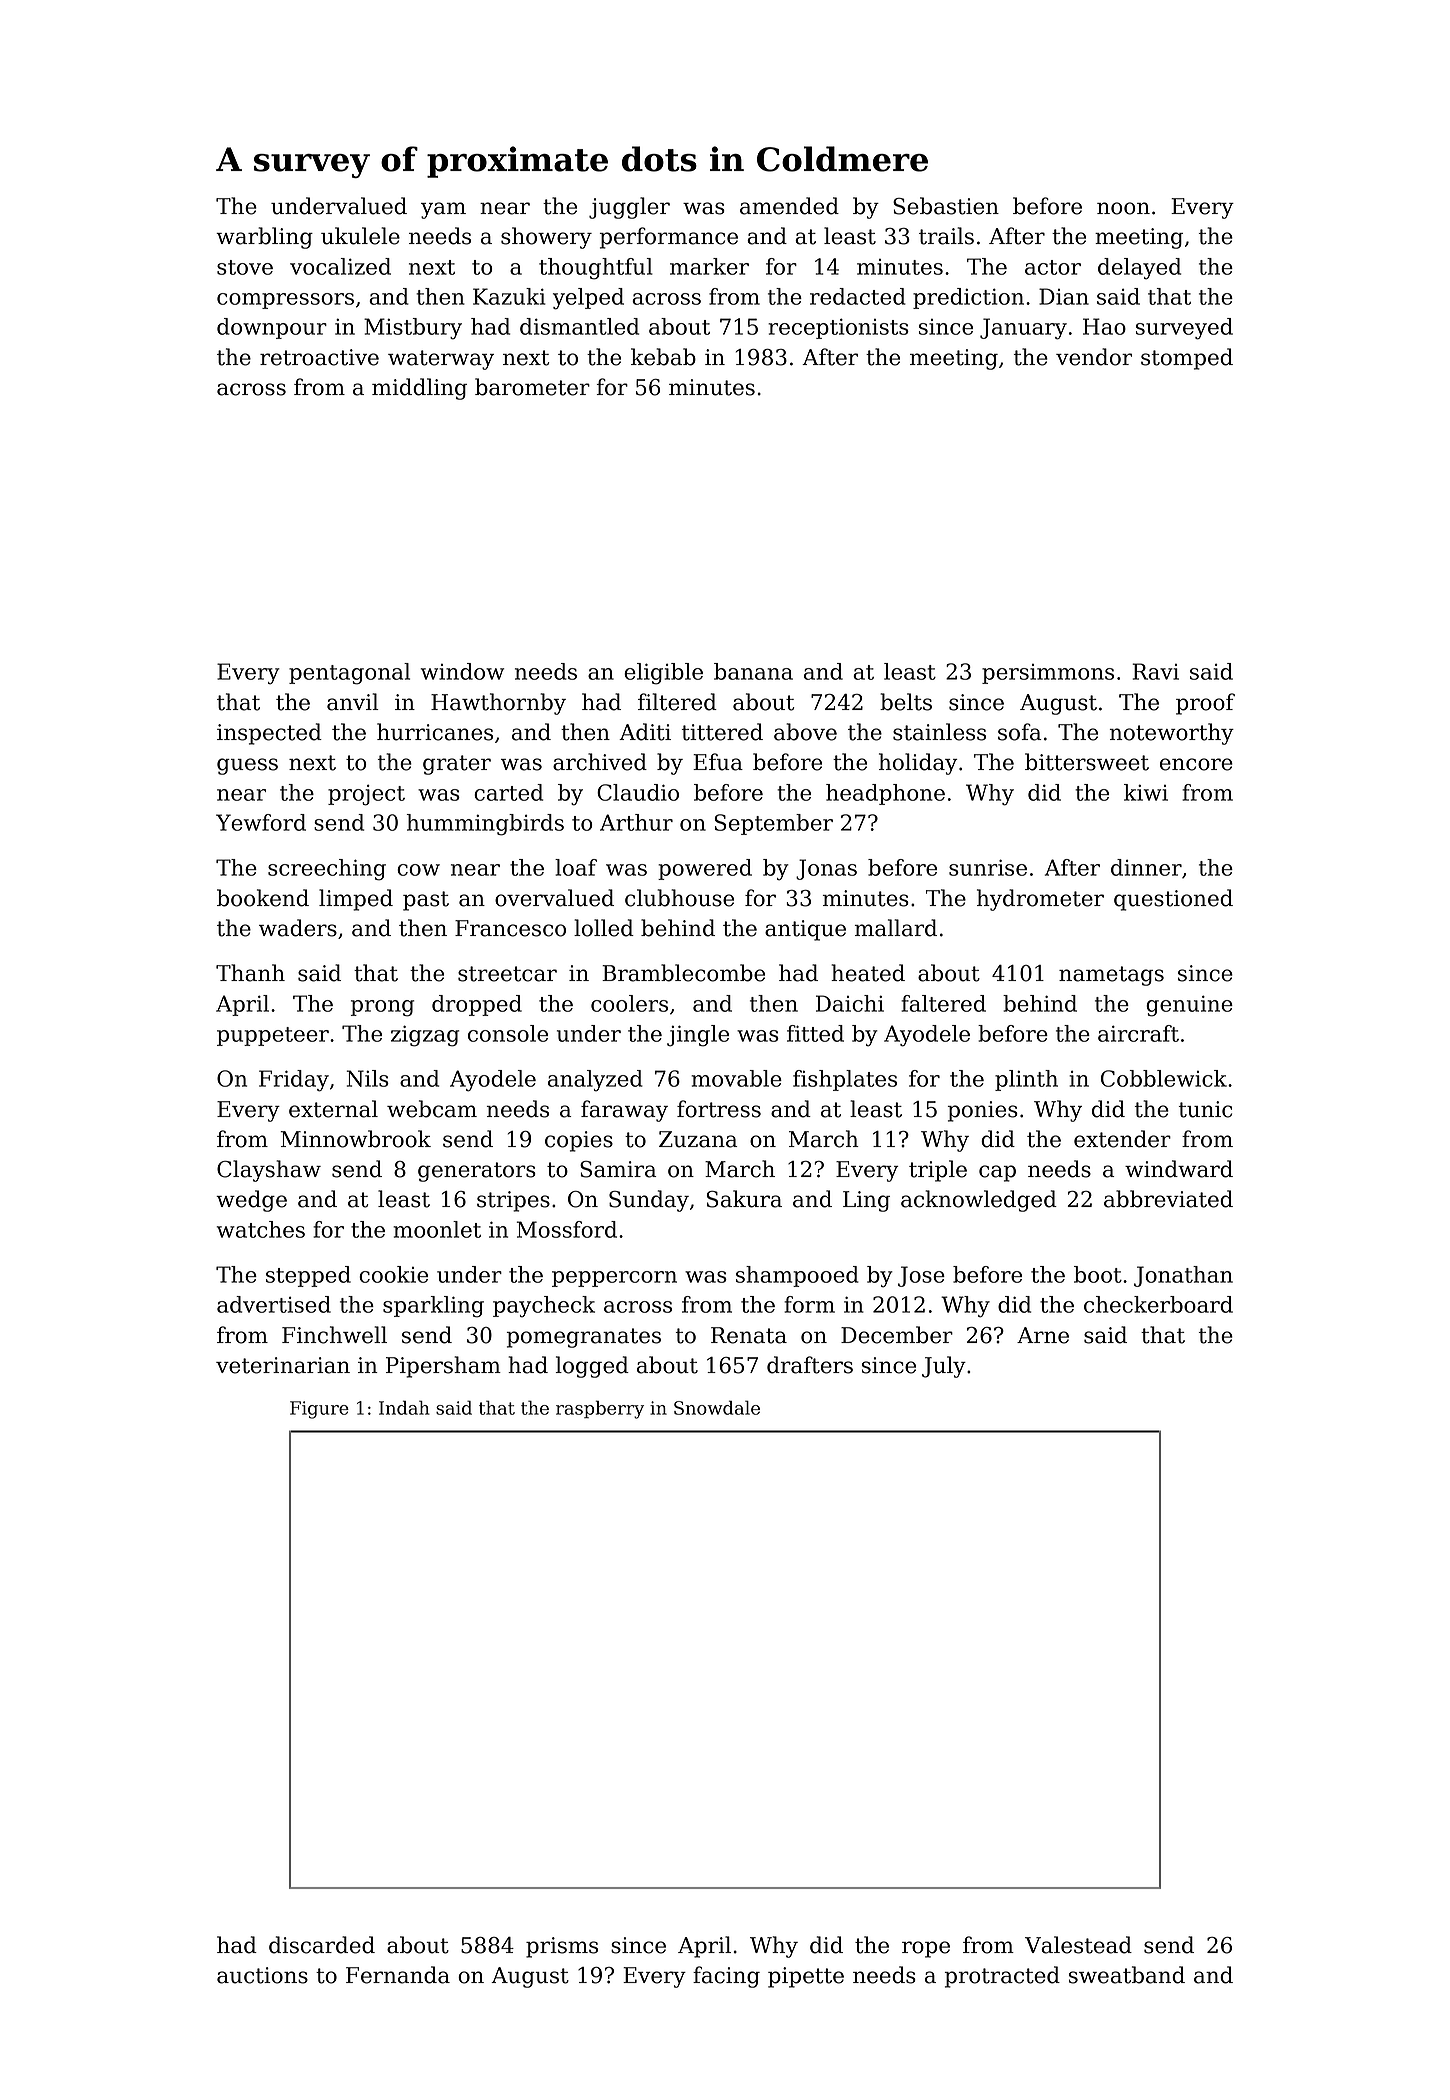 The image size is (1450, 2100). I want to click on July, so click(944, 1367).
